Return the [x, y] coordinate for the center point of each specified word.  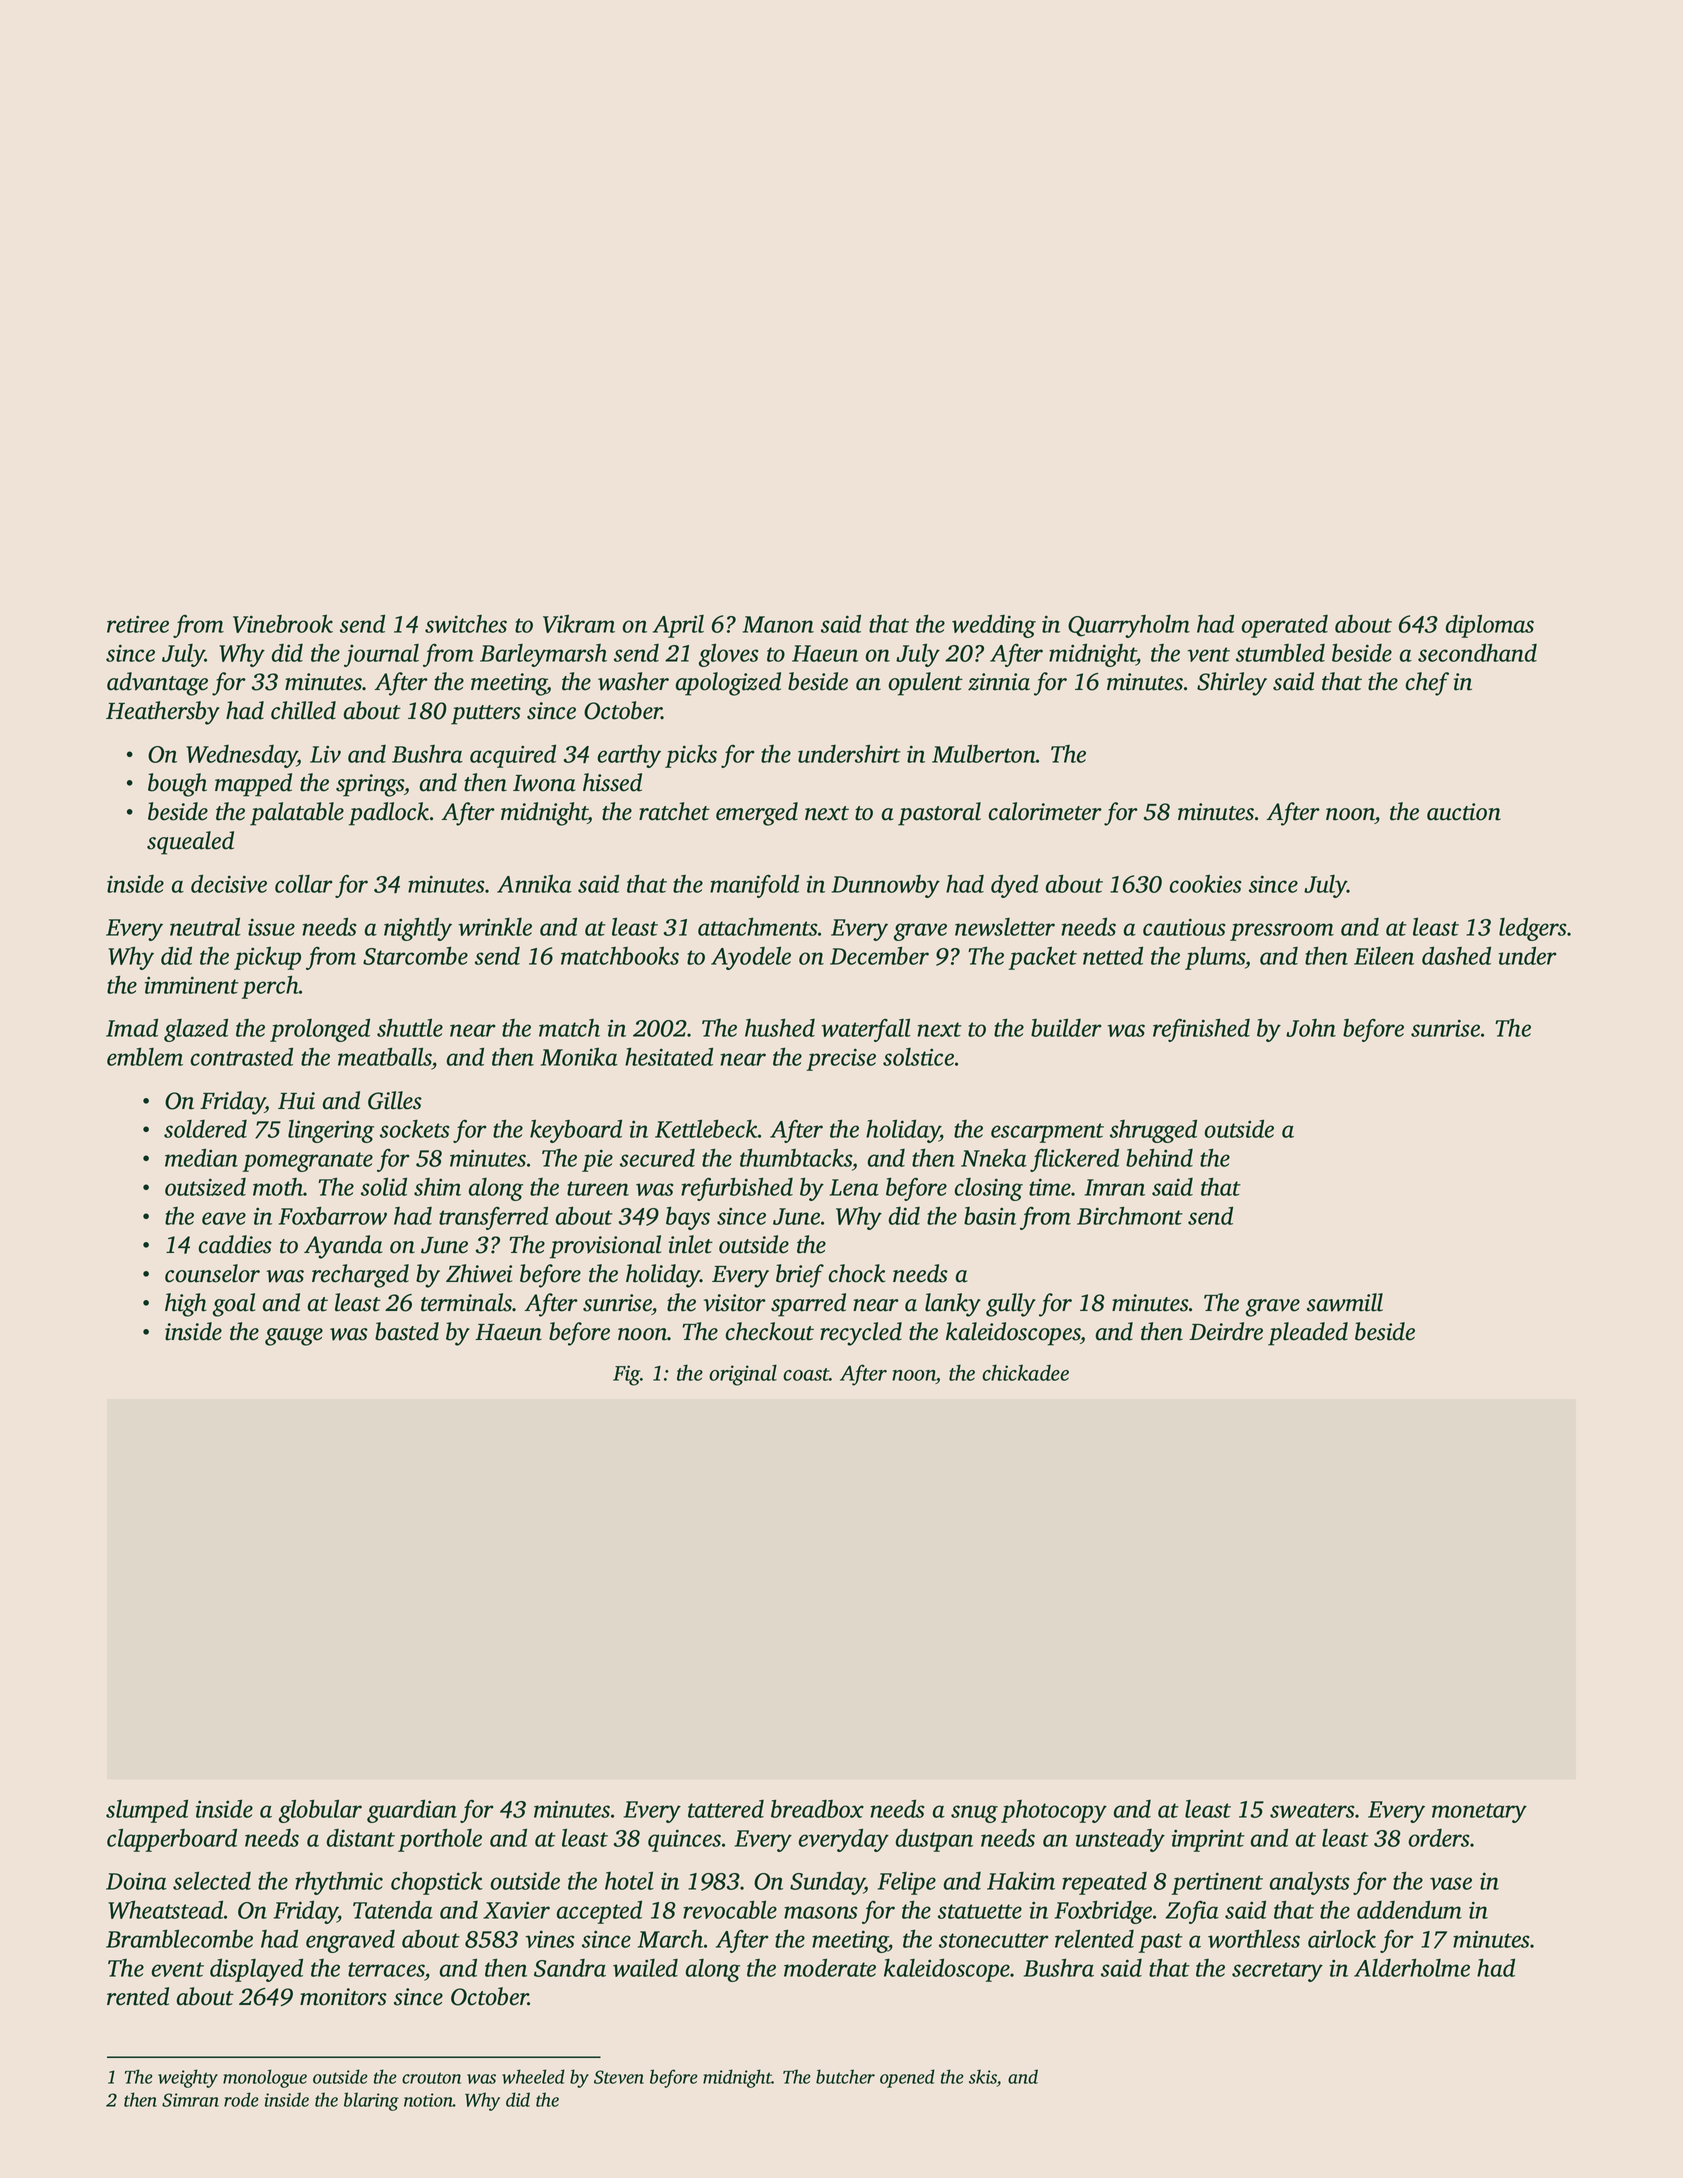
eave [224, 1218]
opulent [925, 684]
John [1311, 1028]
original [743, 1375]
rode [241, 2099]
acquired [513, 756]
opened [907, 2078]
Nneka [994, 1157]
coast [806, 1374]
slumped [147, 1811]
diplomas [1490, 626]
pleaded [1308, 1334]
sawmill [1345, 1302]
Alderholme [1412, 1967]
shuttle [410, 1027]
